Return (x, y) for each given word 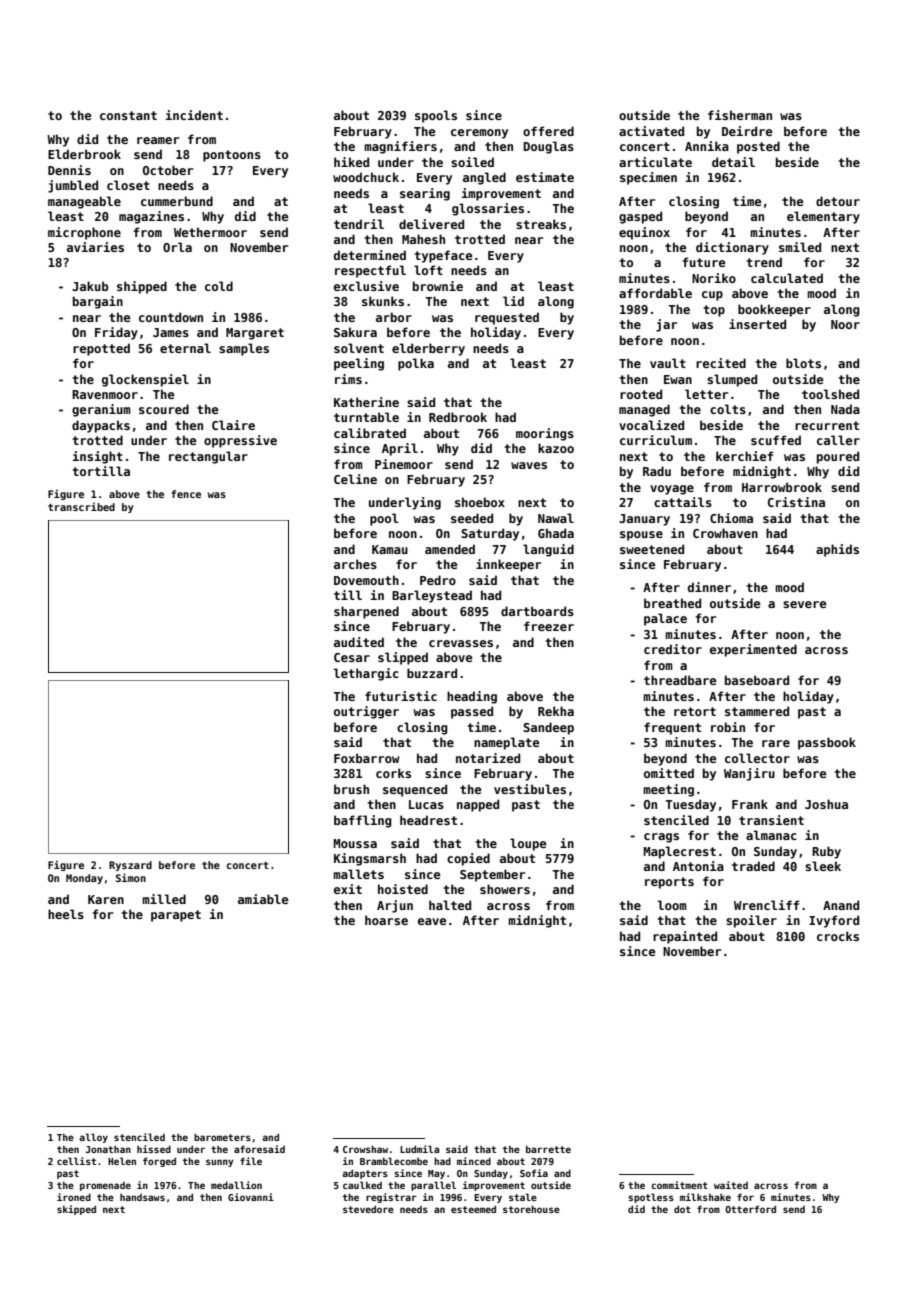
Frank (750, 804)
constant (128, 115)
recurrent (827, 425)
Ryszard (130, 866)
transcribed (81, 506)
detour (838, 201)
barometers (222, 1137)
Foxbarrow (366, 758)
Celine (355, 479)
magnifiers (400, 147)
